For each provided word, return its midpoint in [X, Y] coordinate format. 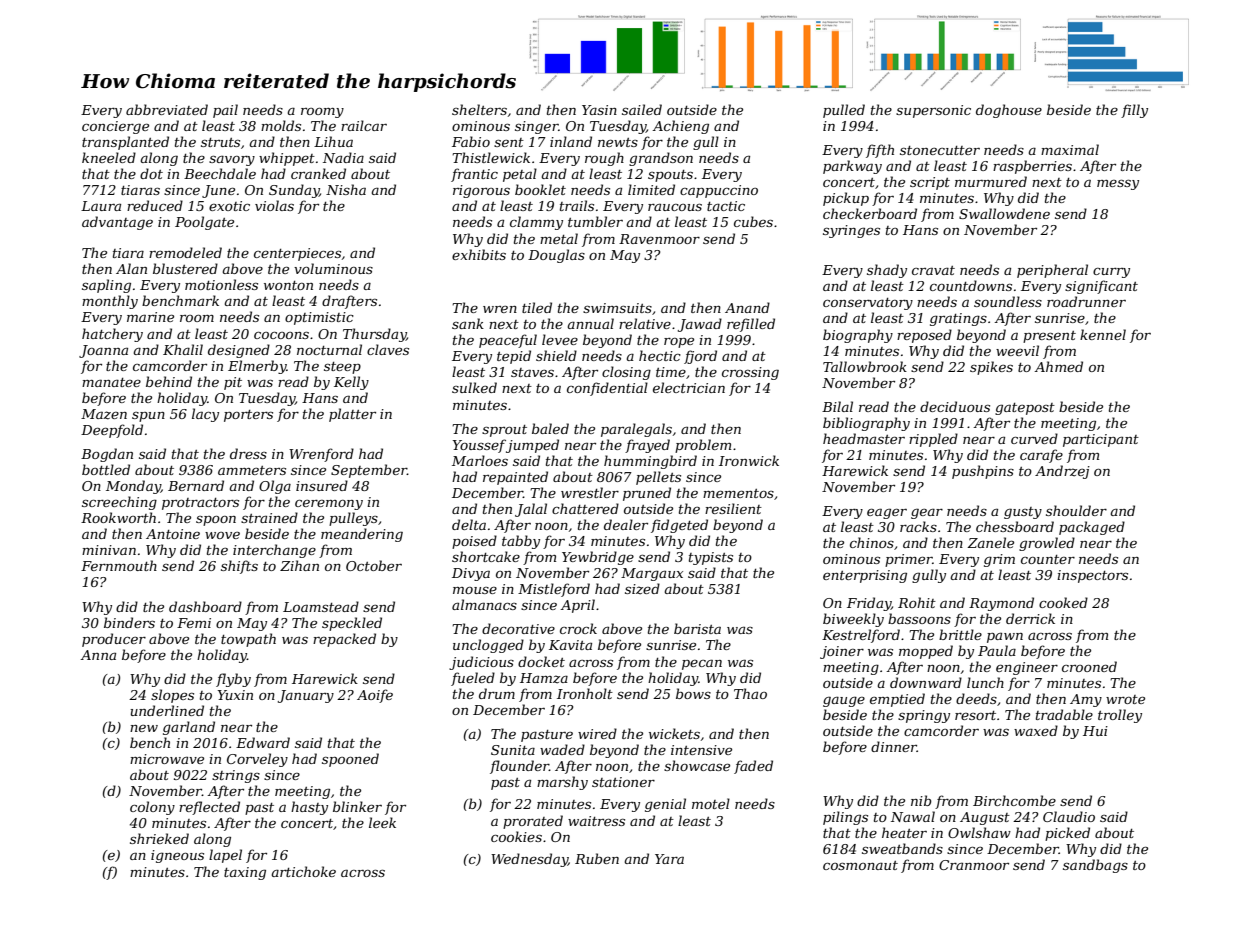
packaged [1092, 528]
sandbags [1095, 866]
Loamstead [321, 606]
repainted [515, 478]
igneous [177, 856]
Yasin [599, 110]
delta [469, 524]
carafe [1041, 456]
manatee [111, 382]
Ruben [597, 858]
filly [1134, 111]
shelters [479, 109]
